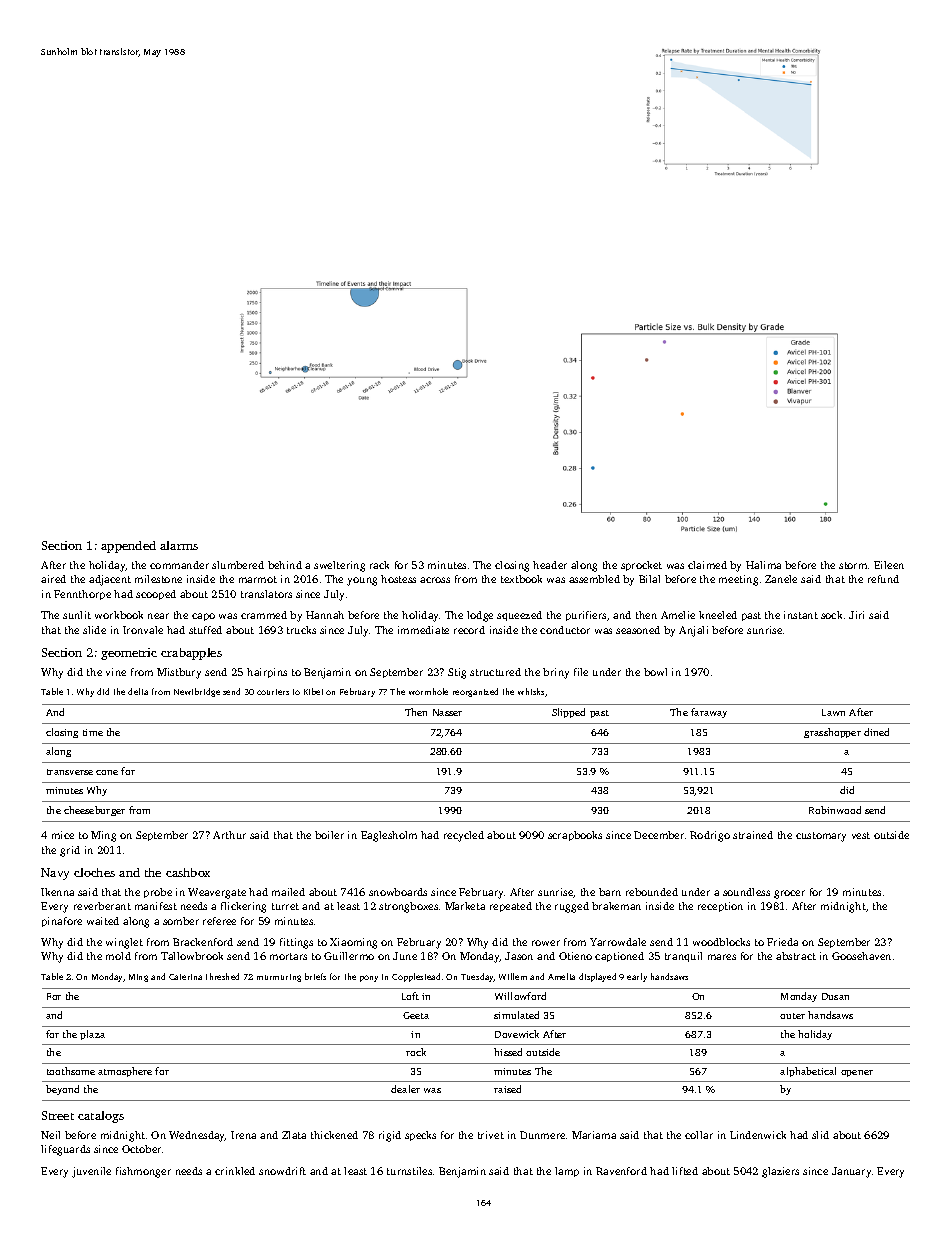 The image size is (952, 1233). What do you see at coordinates (138, 691) in the screenshot?
I see `delta` at bounding box center [138, 691].
